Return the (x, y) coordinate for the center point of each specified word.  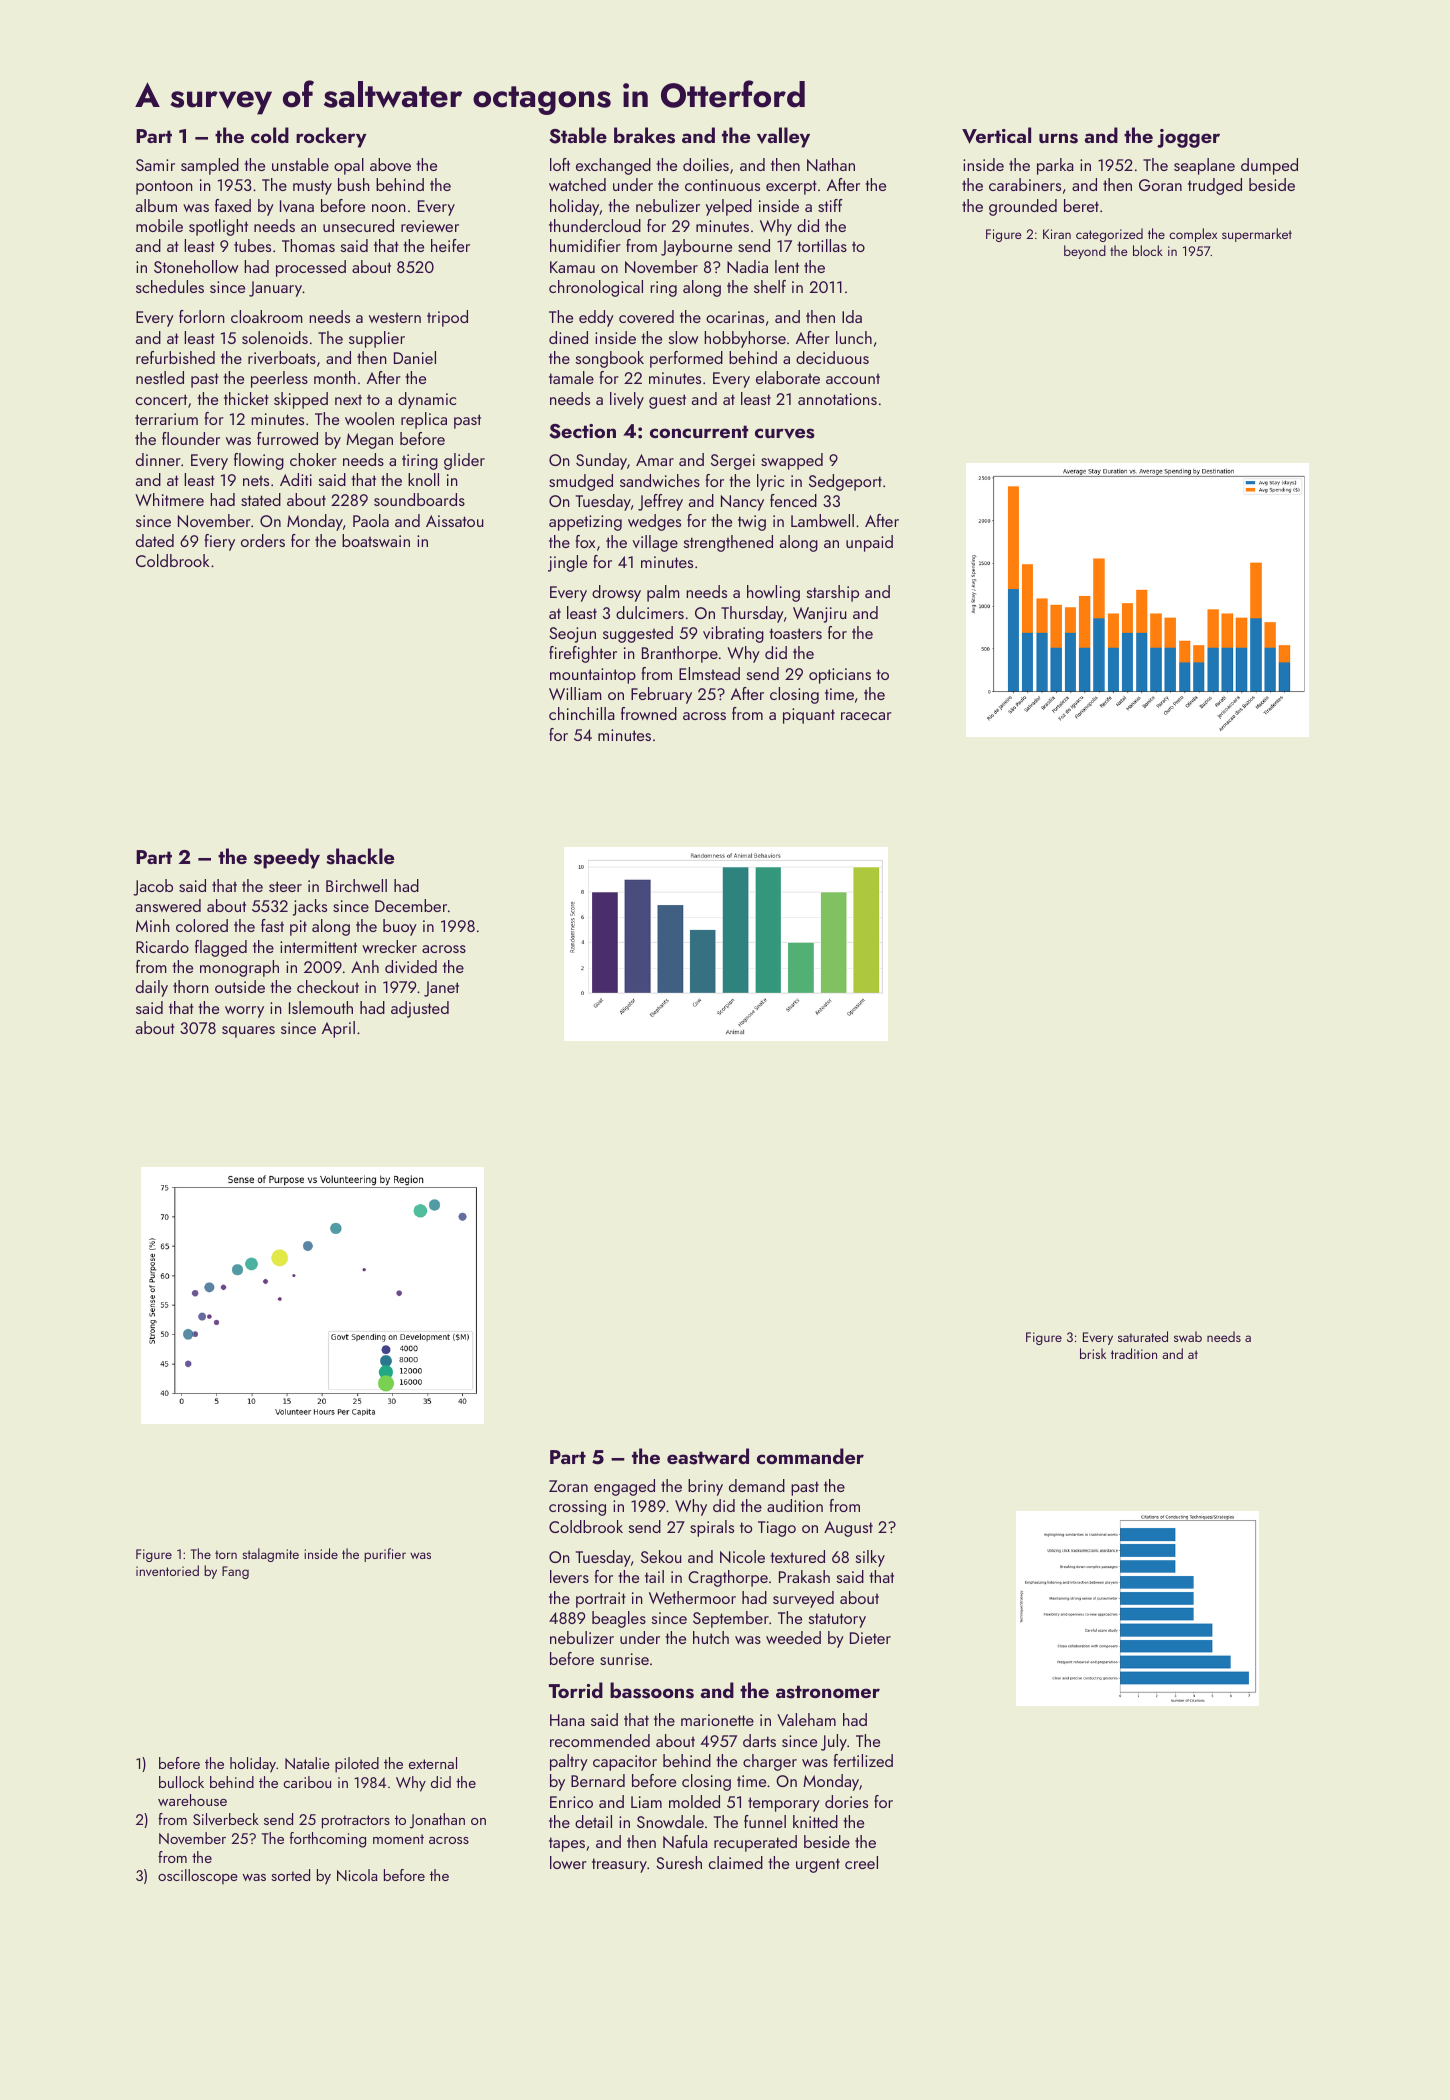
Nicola (357, 1875)
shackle (360, 856)
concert (161, 399)
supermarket (1257, 235)
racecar (866, 716)
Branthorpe (680, 654)
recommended (600, 1740)
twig (752, 523)
